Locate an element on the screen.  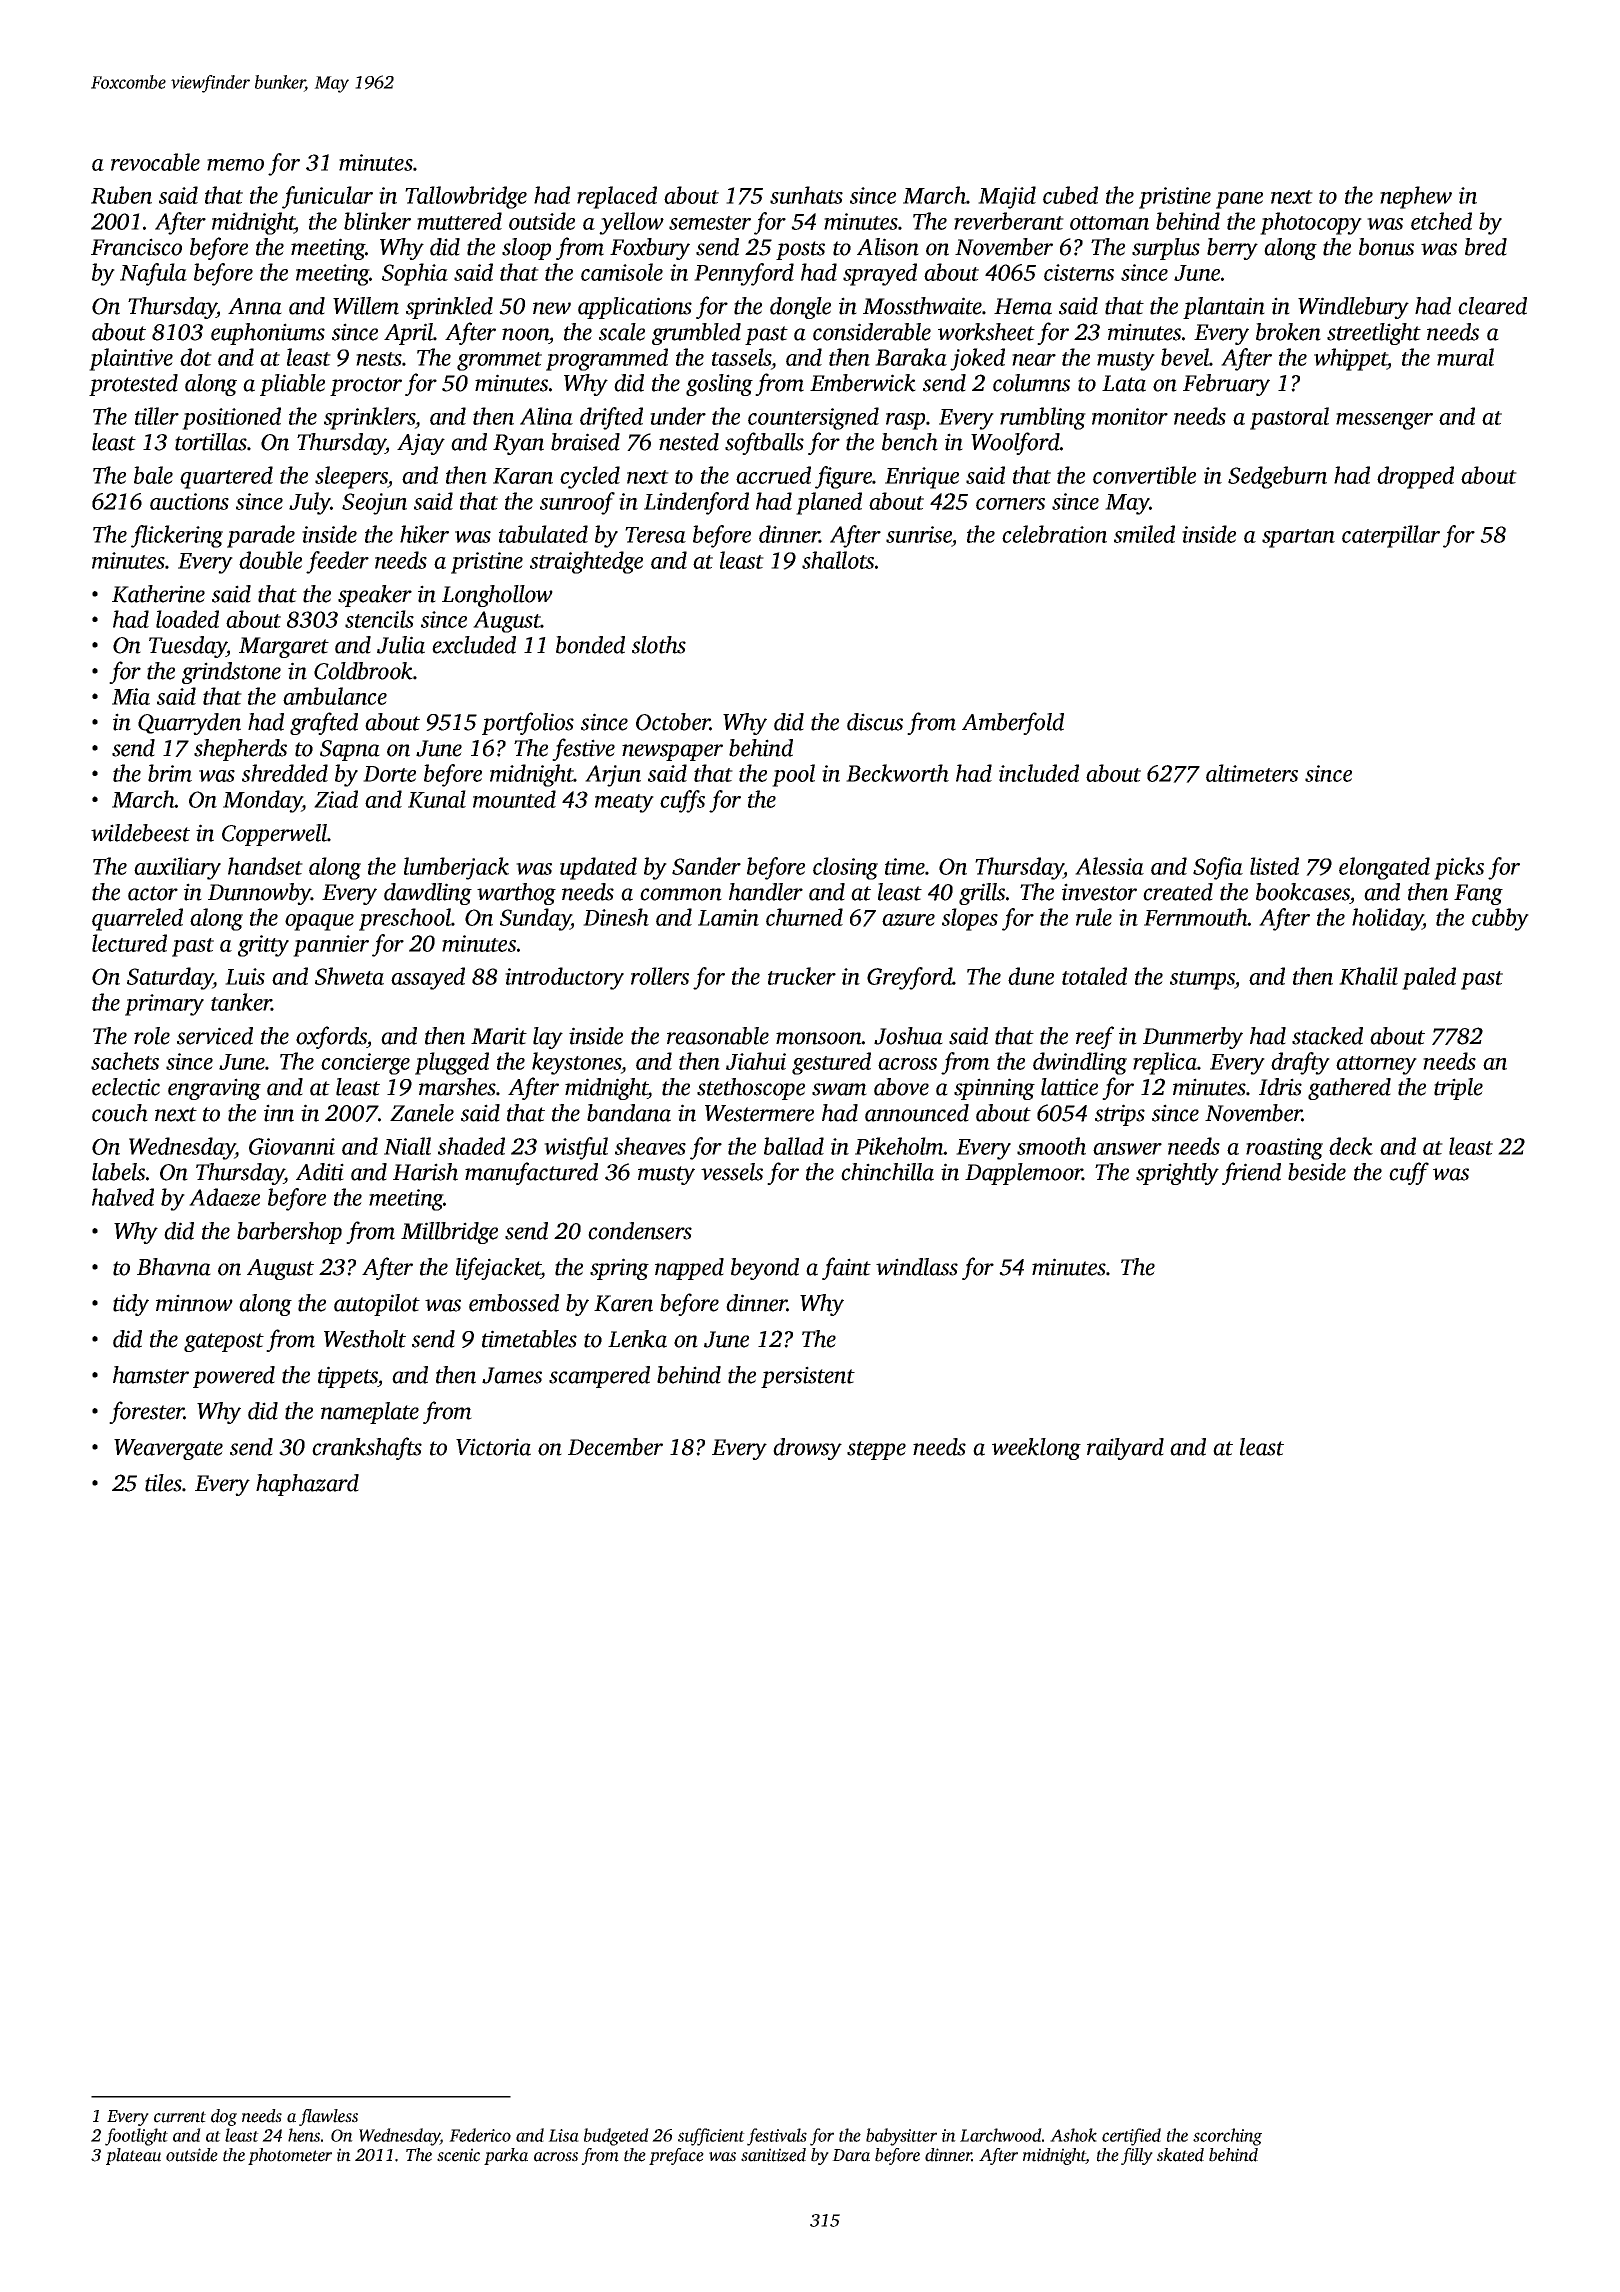
scorching is located at coordinates (1227, 2137).
